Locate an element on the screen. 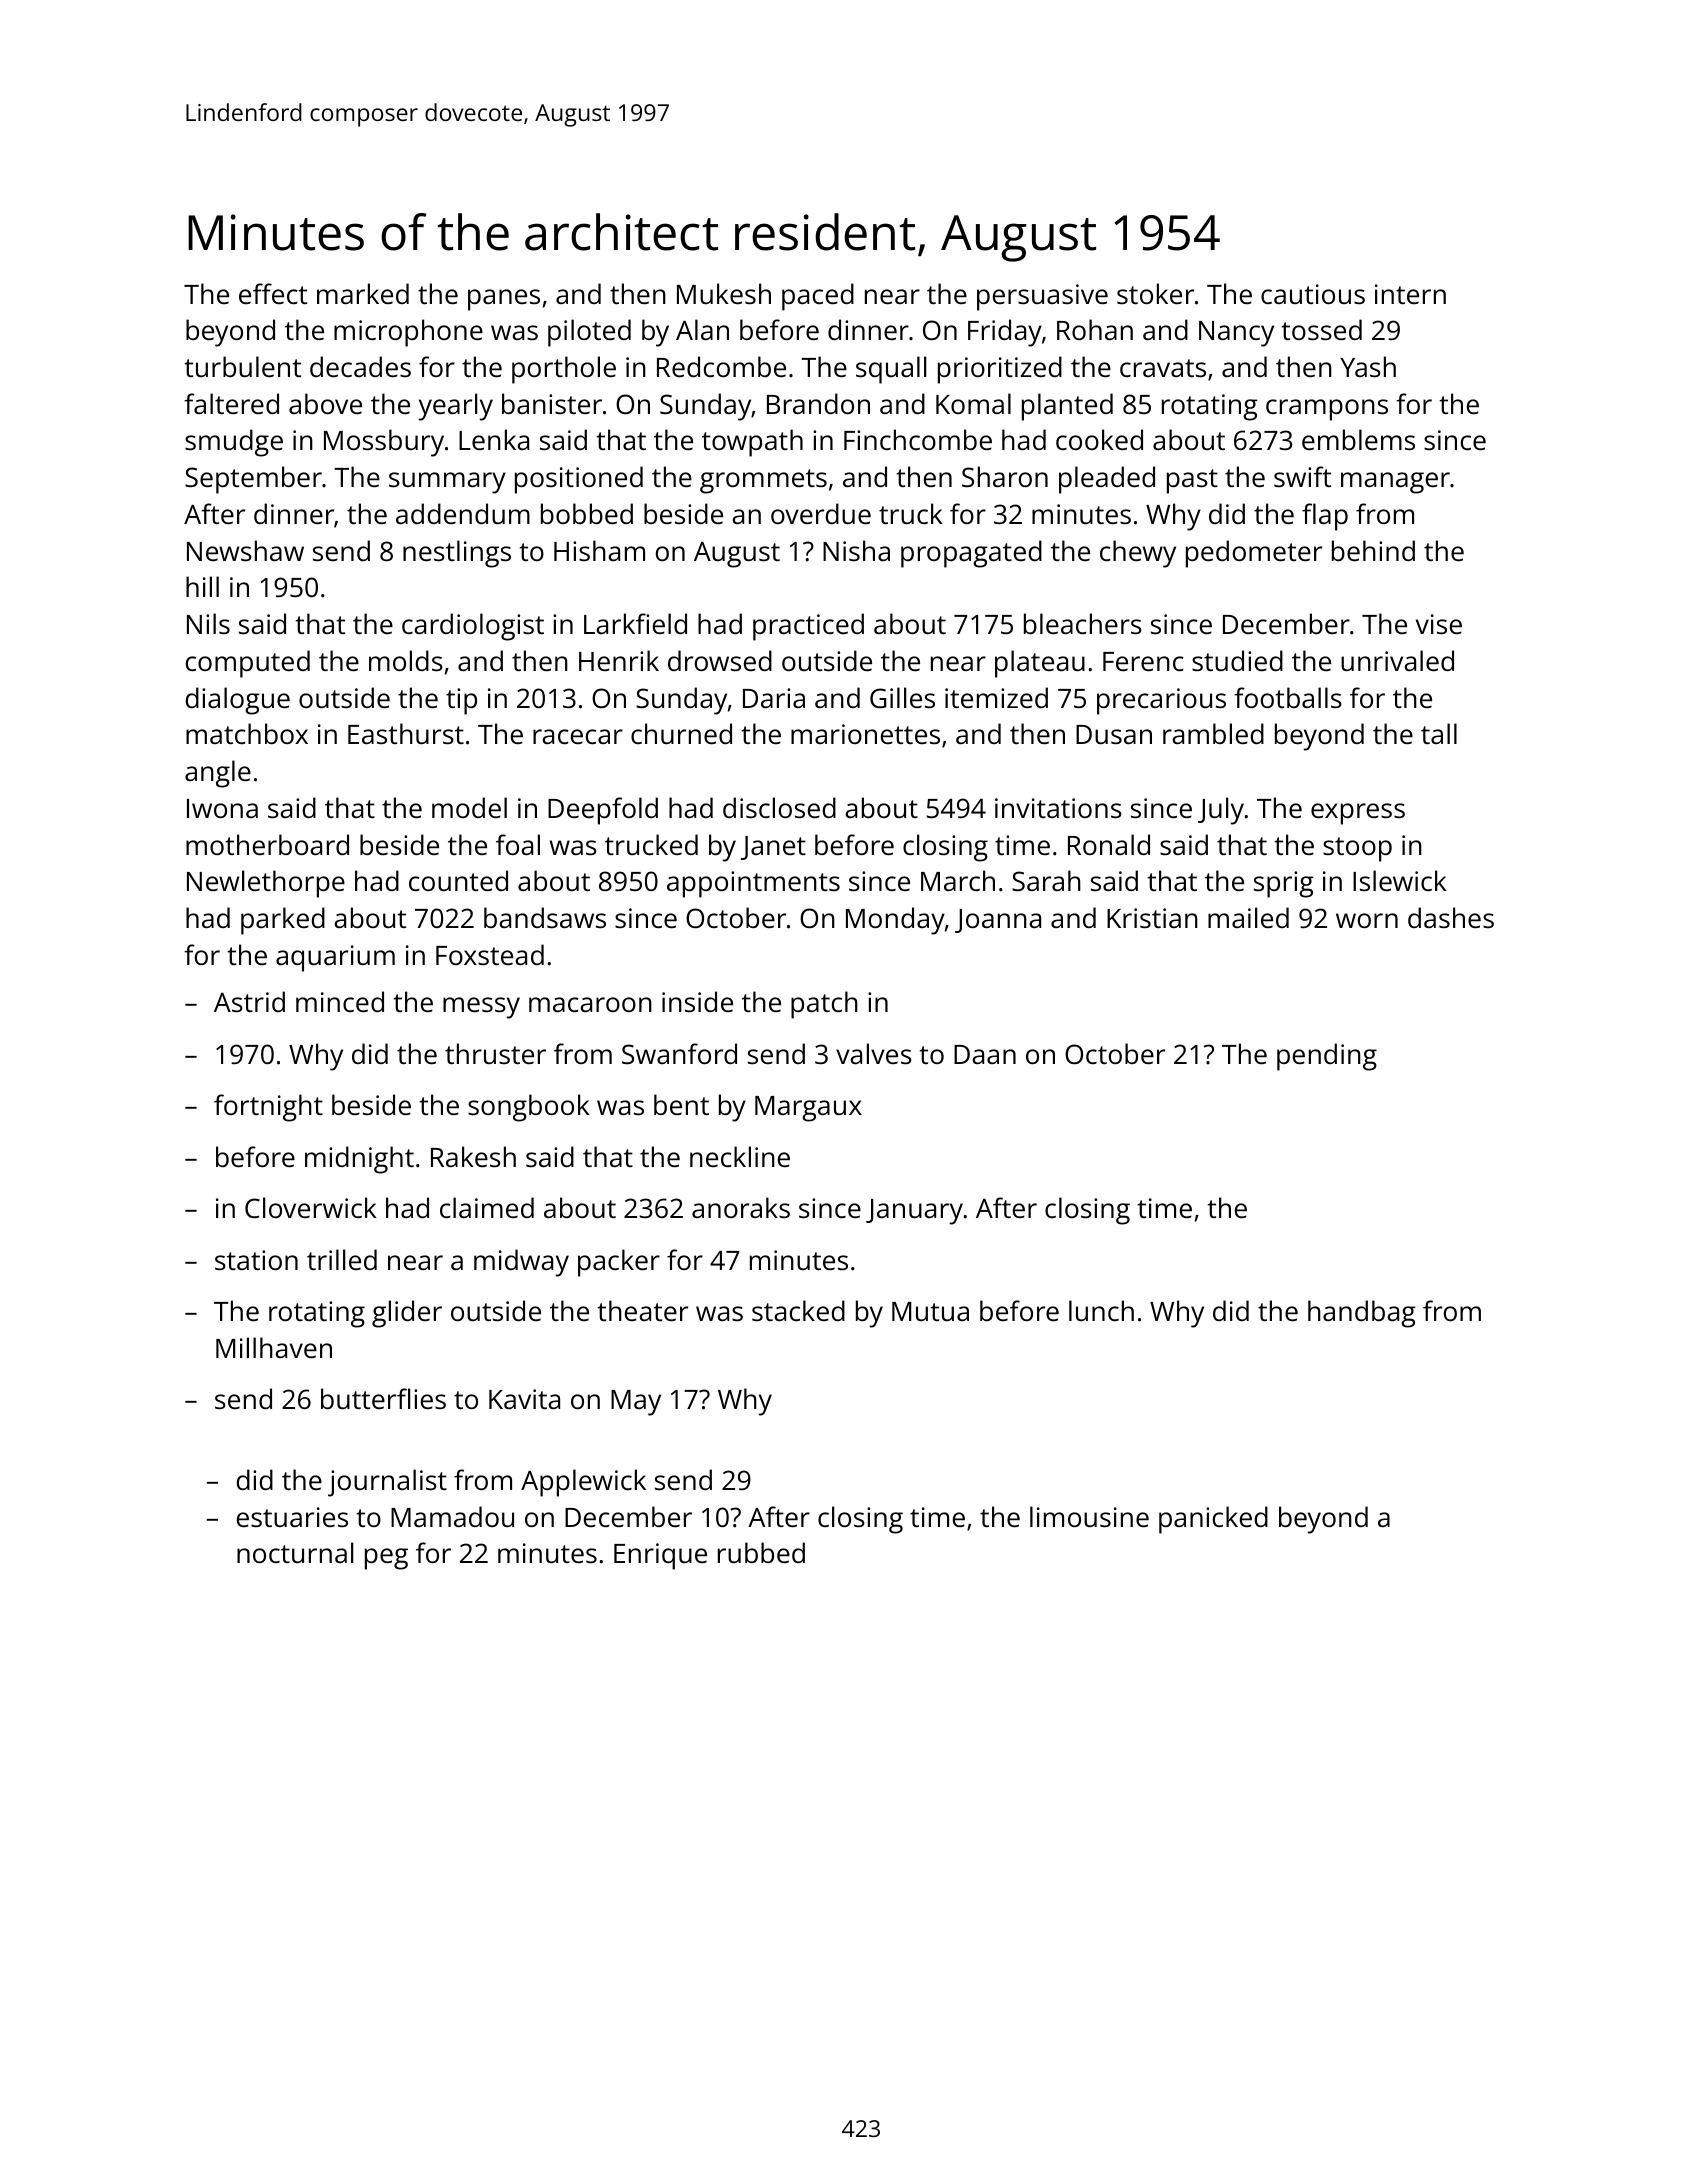 The width and height of the screenshot is (1683, 2178). summary is located at coordinates (447, 483).
